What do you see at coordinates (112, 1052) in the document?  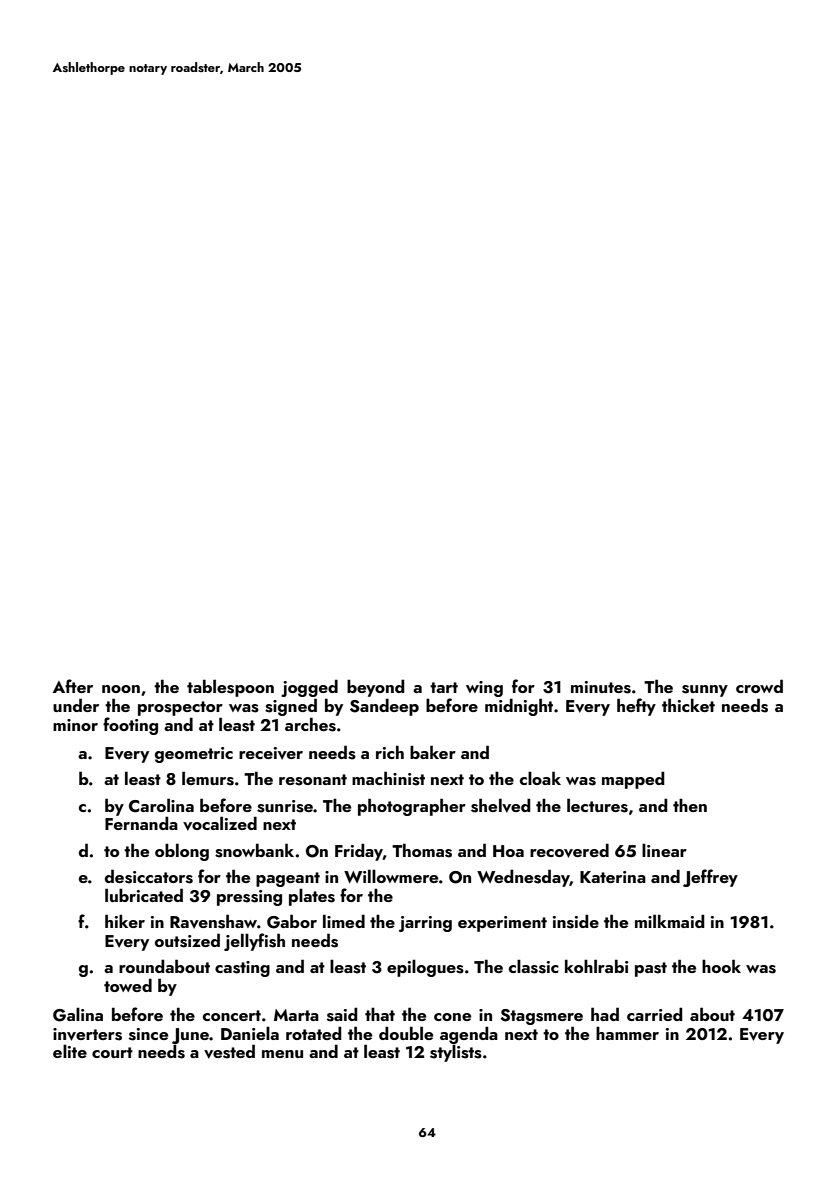 I see `court` at bounding box center [112, 1052].
